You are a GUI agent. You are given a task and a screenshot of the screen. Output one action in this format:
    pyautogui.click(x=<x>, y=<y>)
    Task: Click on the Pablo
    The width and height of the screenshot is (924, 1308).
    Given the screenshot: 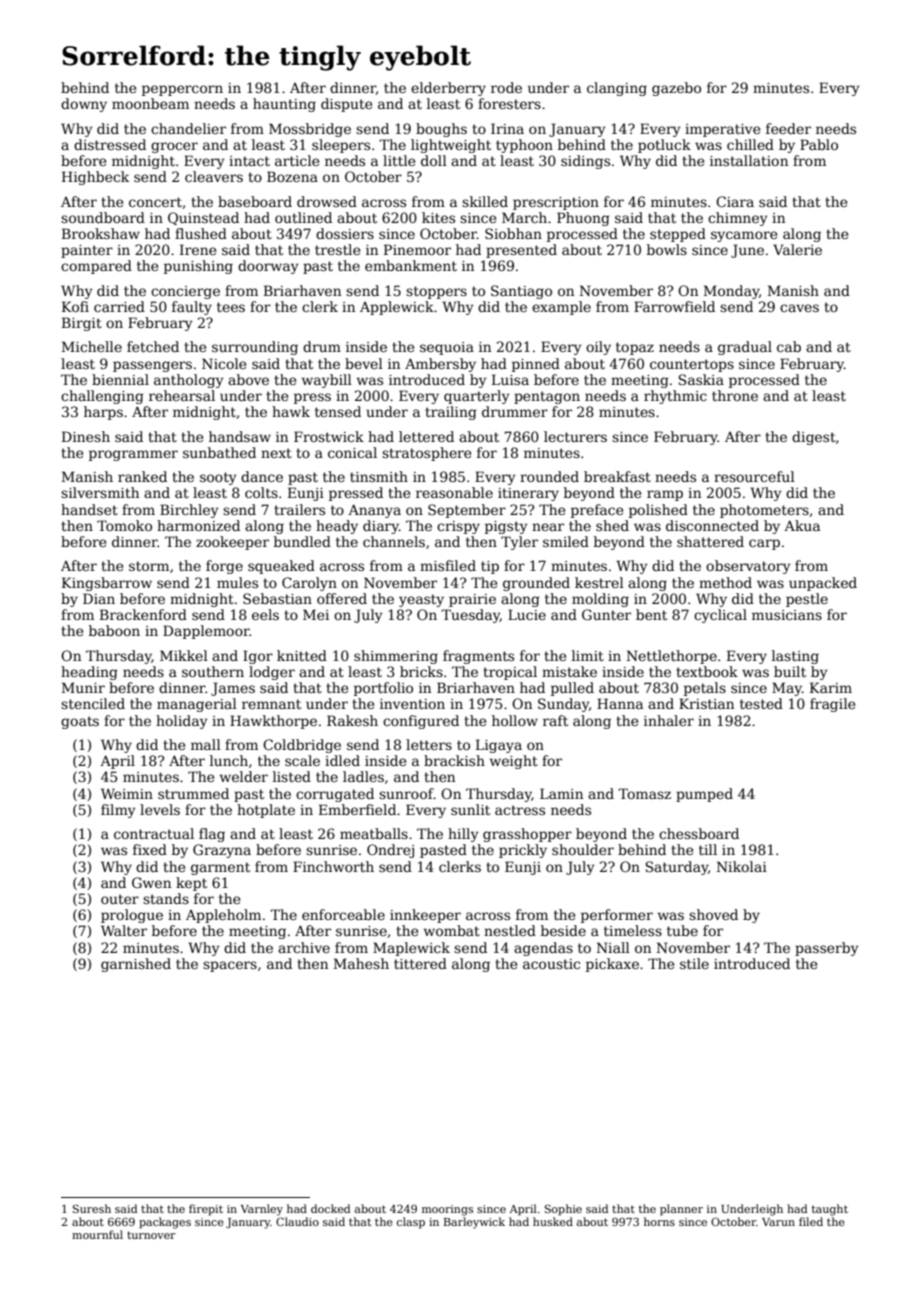 What is the action you would take?
    pyautogui.click(x=819, y=144)
